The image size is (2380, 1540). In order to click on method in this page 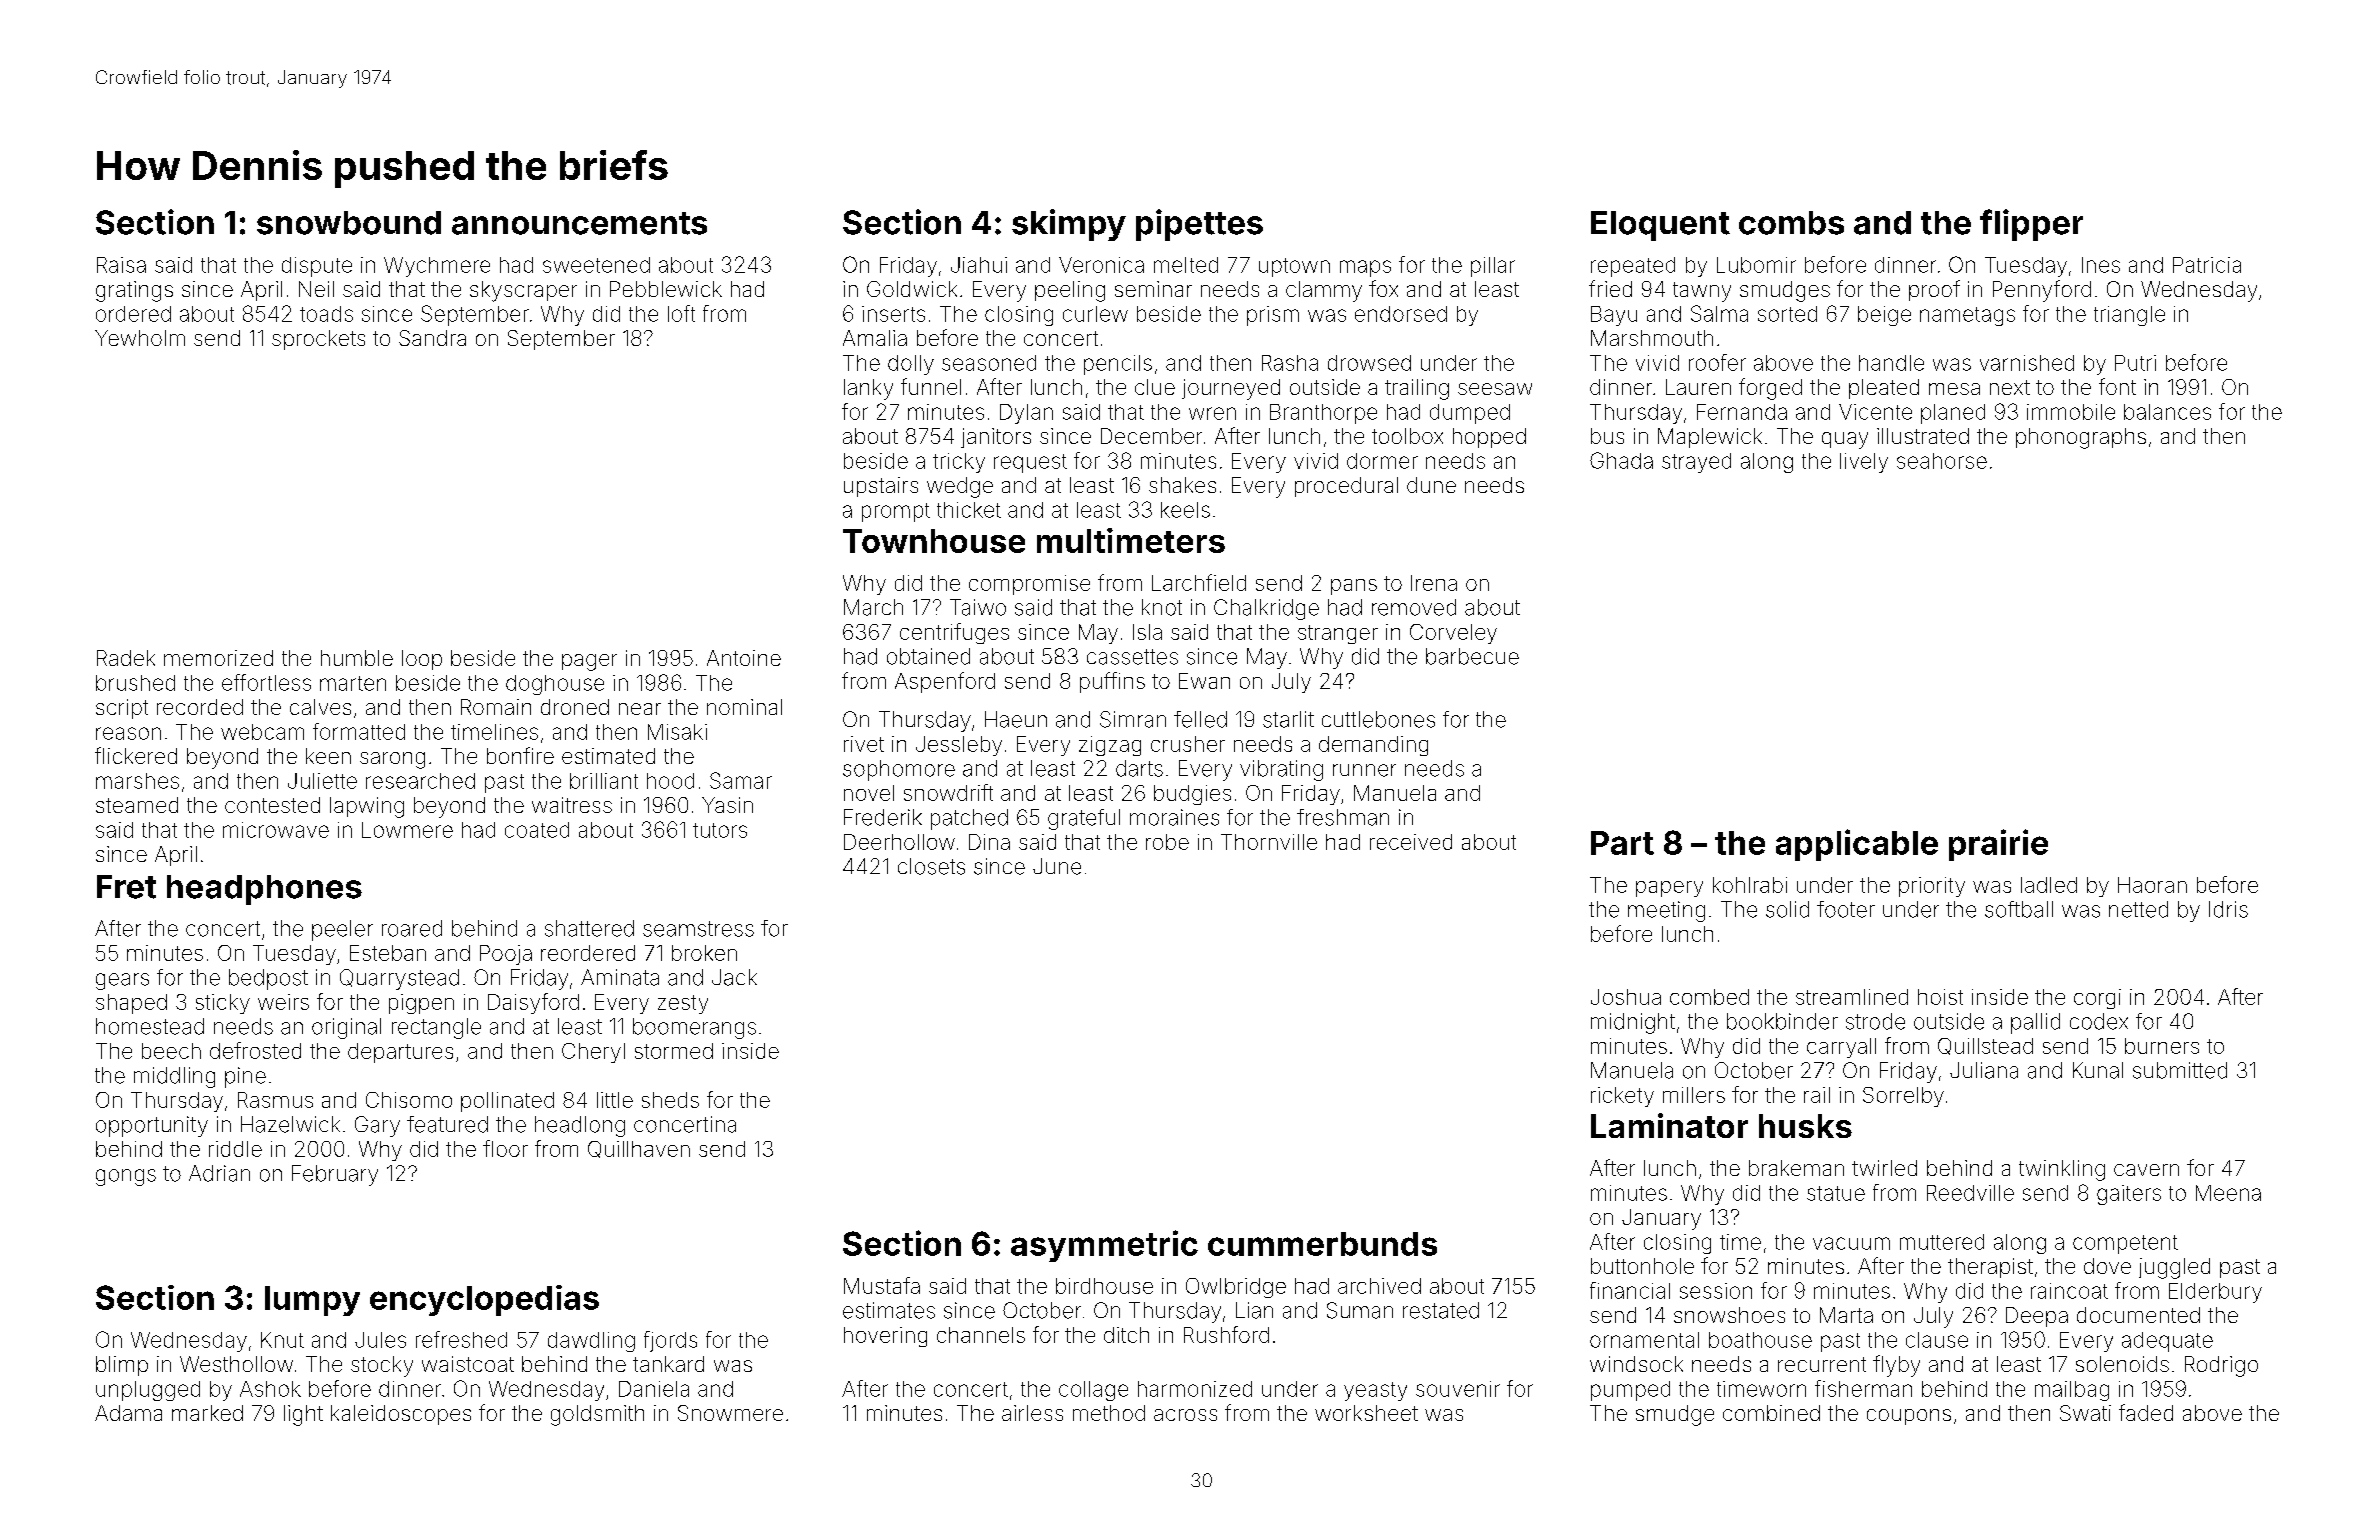, I will do `click(1109, 1413)`.
